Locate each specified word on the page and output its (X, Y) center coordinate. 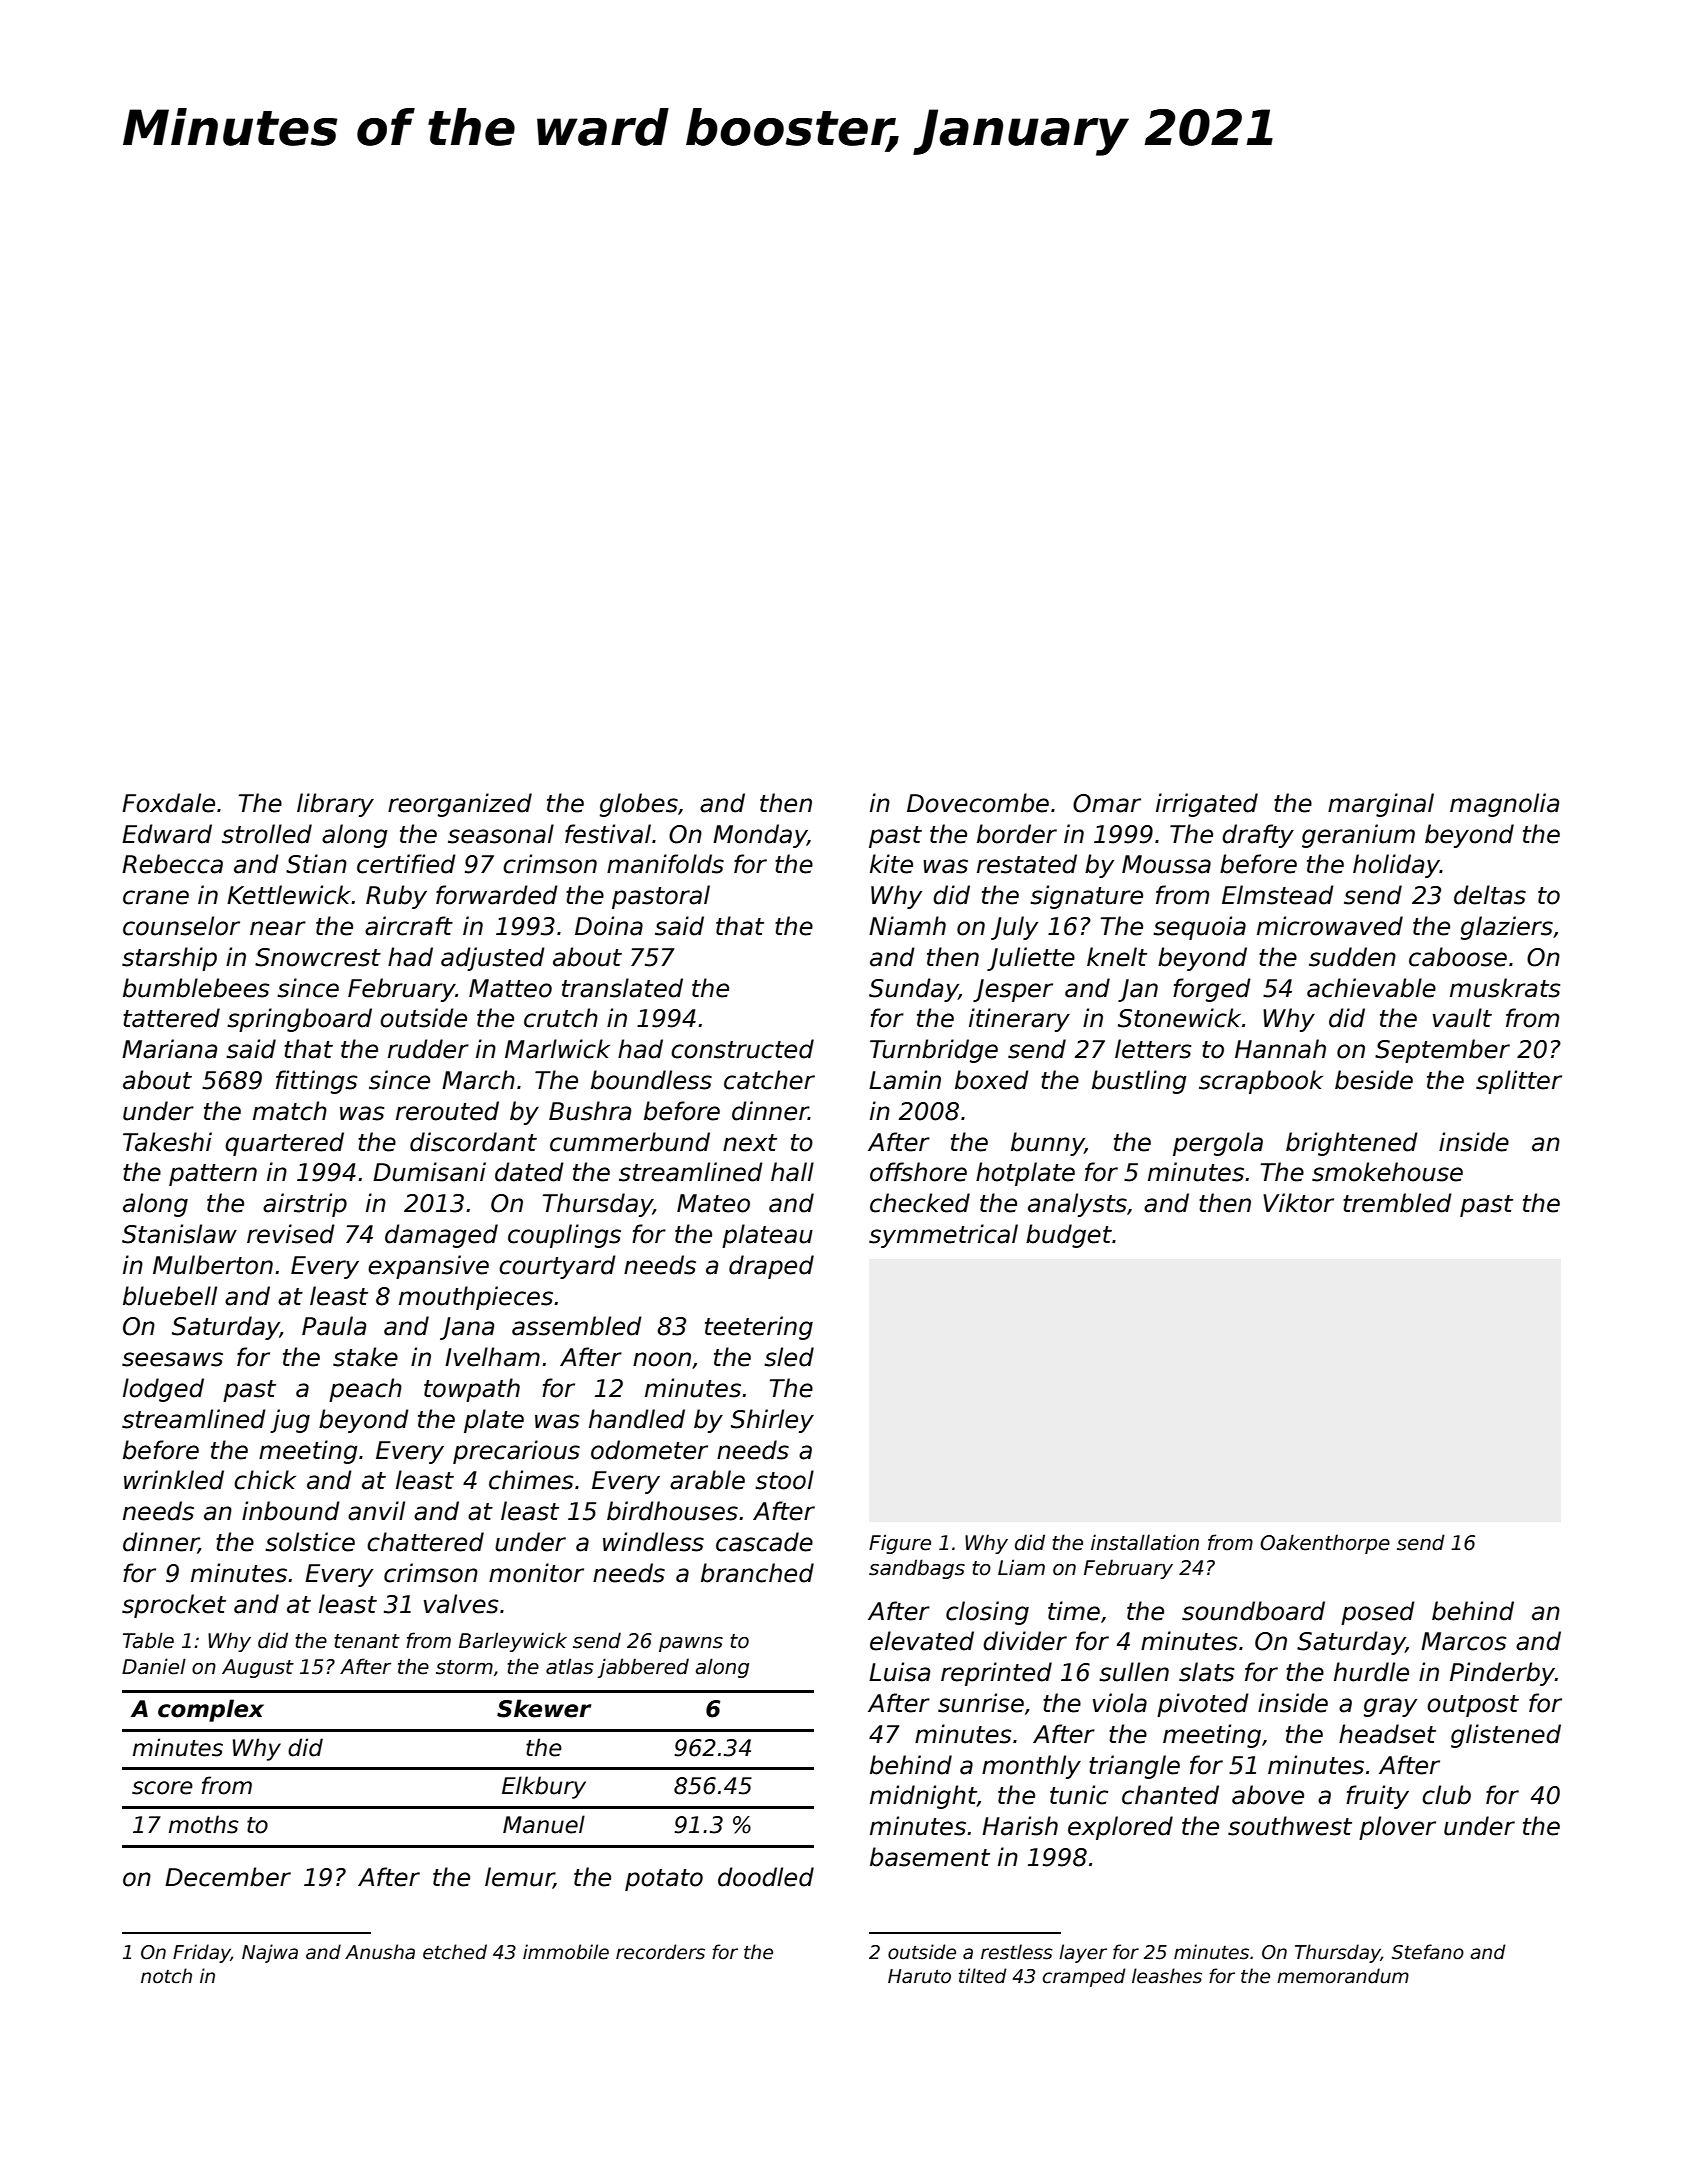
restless (1017, 1952)
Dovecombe (978, 803)
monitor (536, 1573)
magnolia (1504, 805)
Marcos (1464, 1641)
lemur (519, 1878)
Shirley (772, 1421)
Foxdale (168, 803)
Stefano (1428, 1952)
